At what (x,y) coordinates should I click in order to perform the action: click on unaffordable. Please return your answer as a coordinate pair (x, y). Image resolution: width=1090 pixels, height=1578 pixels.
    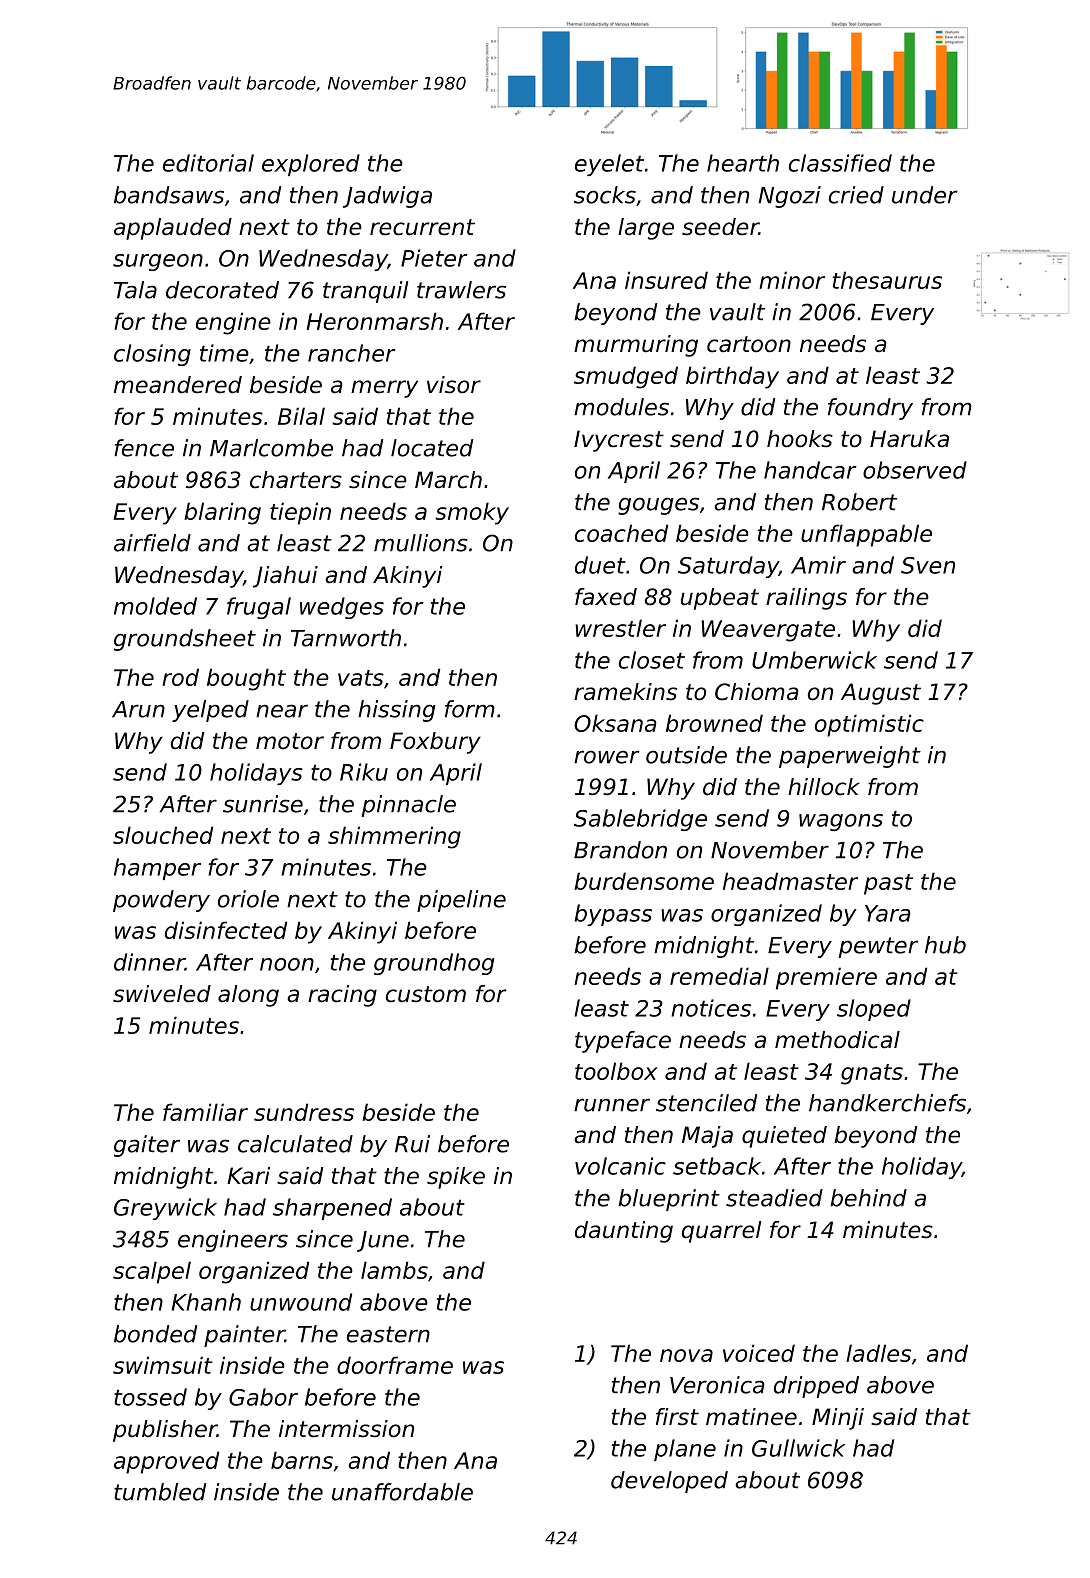
    Looking at the image, I should click on (402, 1492).
